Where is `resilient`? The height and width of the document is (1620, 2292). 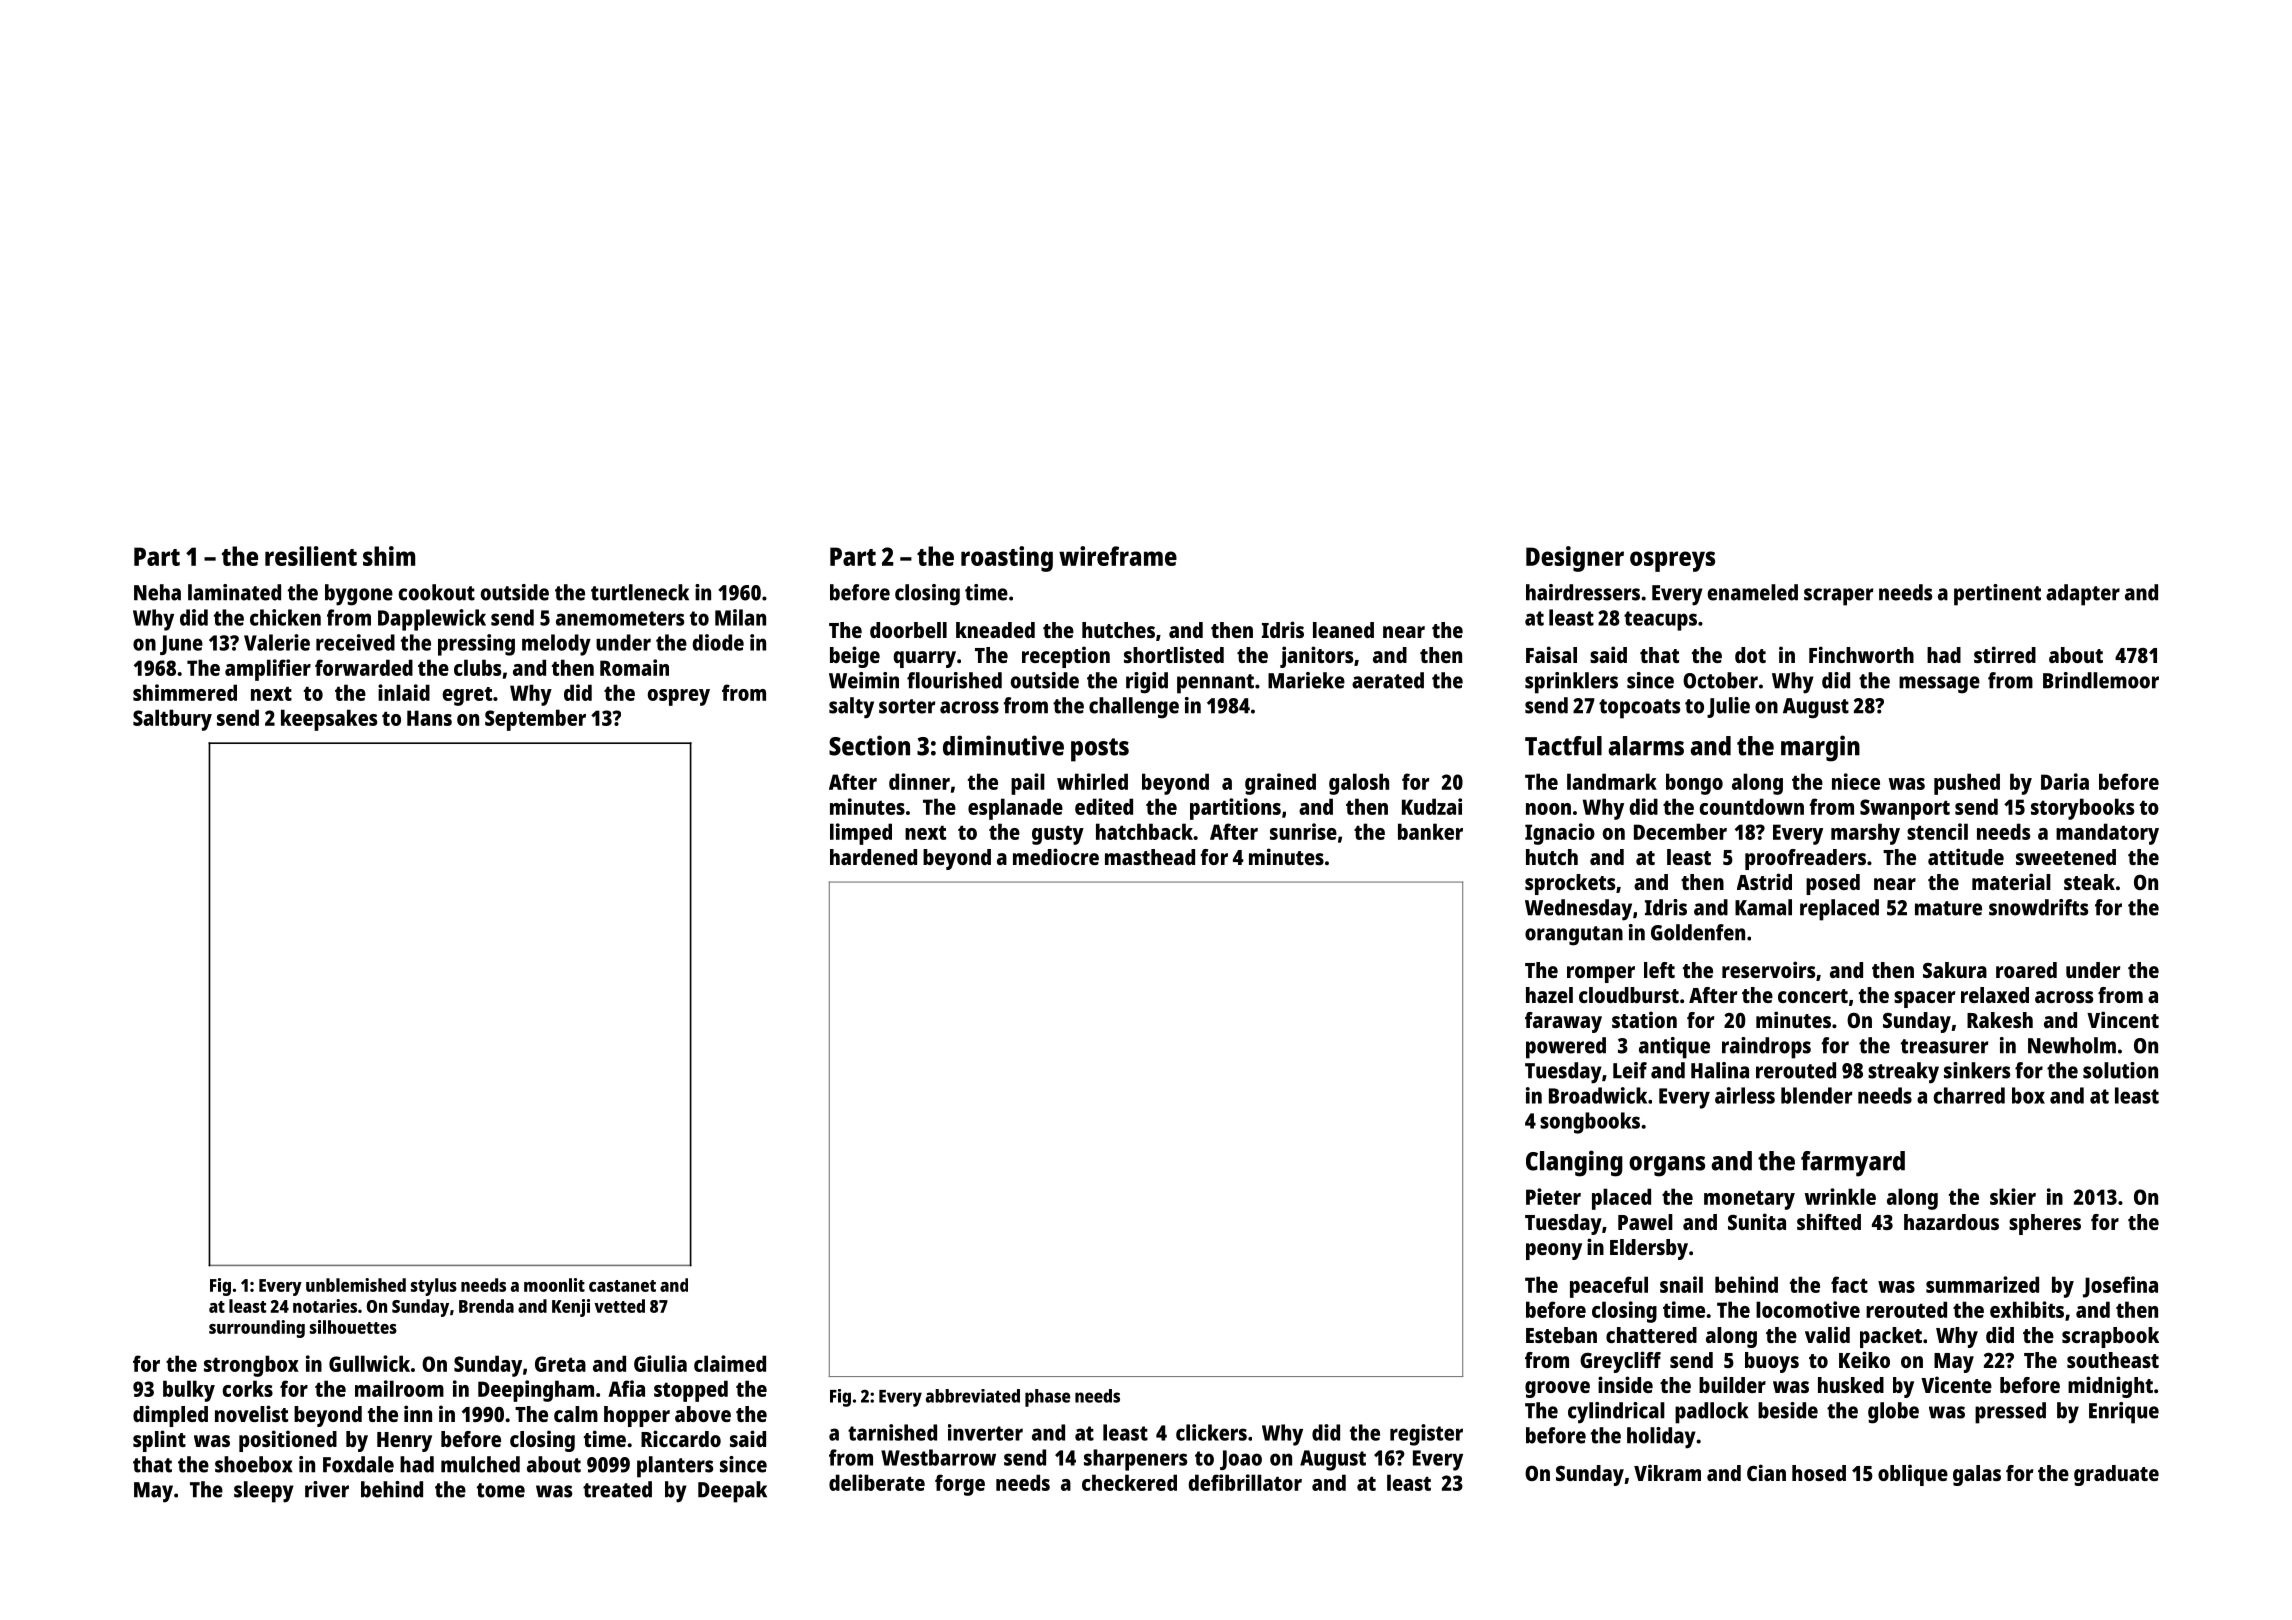 resilient is located at coordinates (311, 556).
